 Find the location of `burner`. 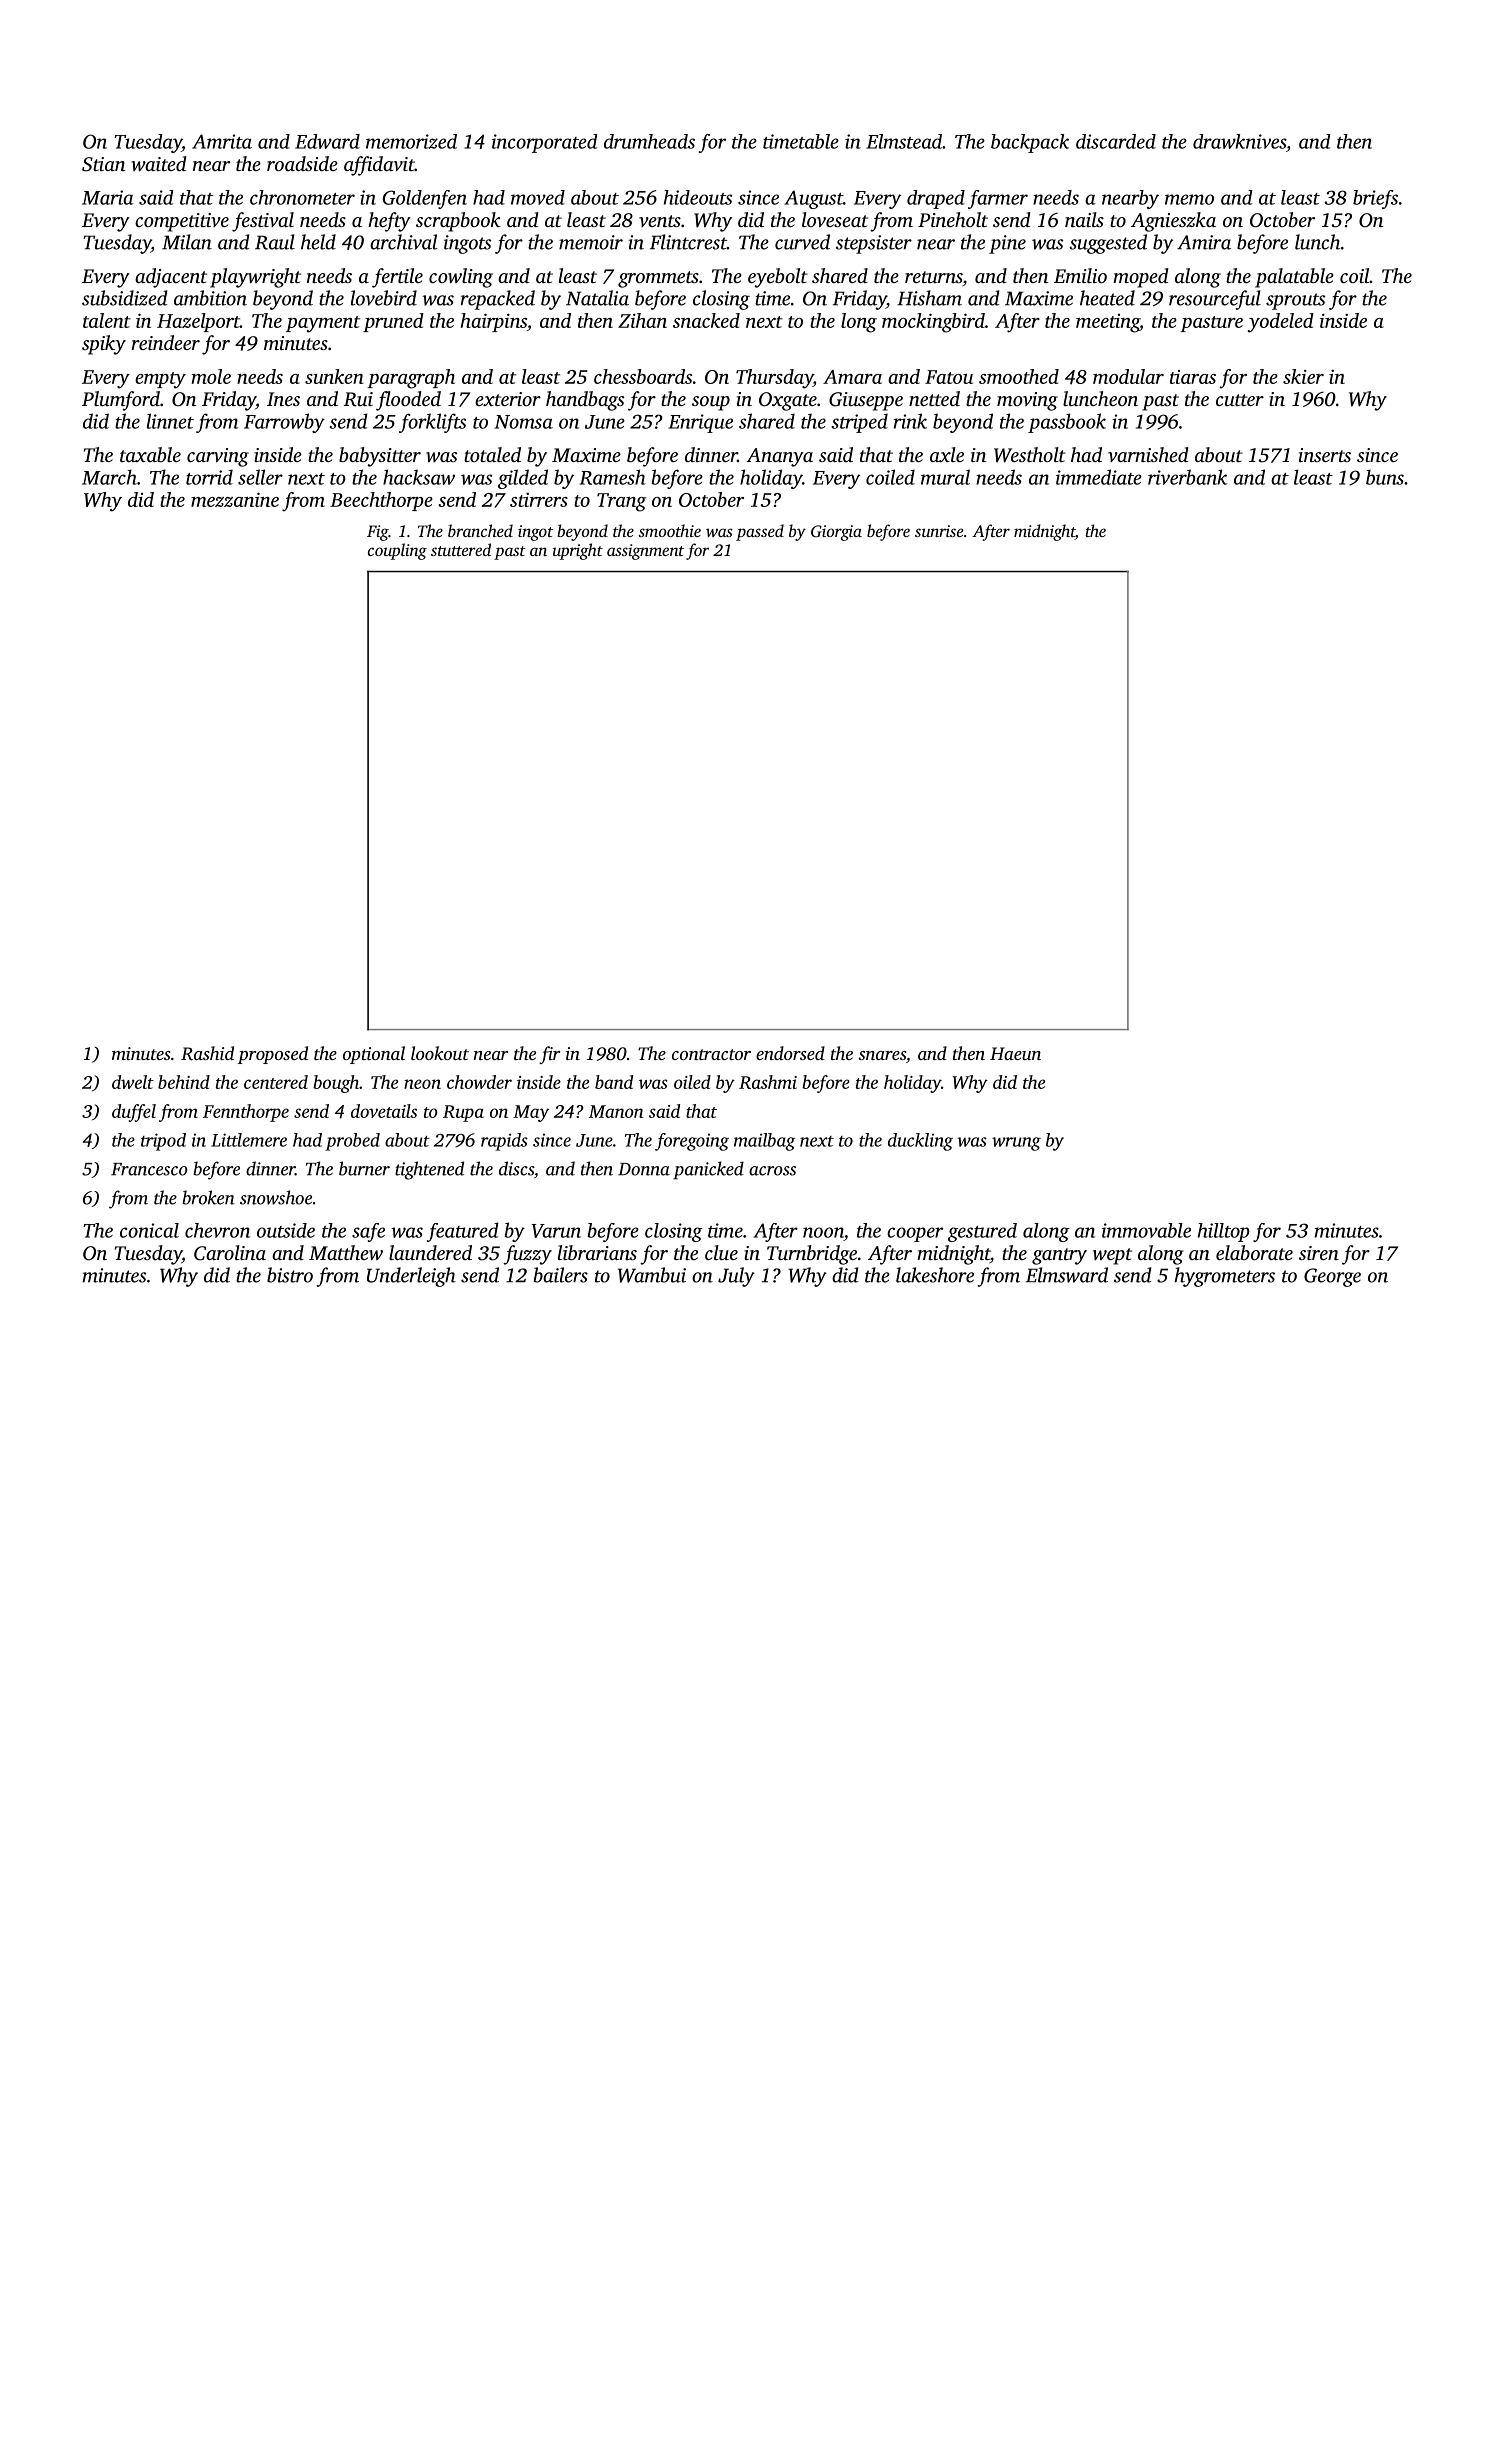

burner is located at coordinates (364, 1168).
